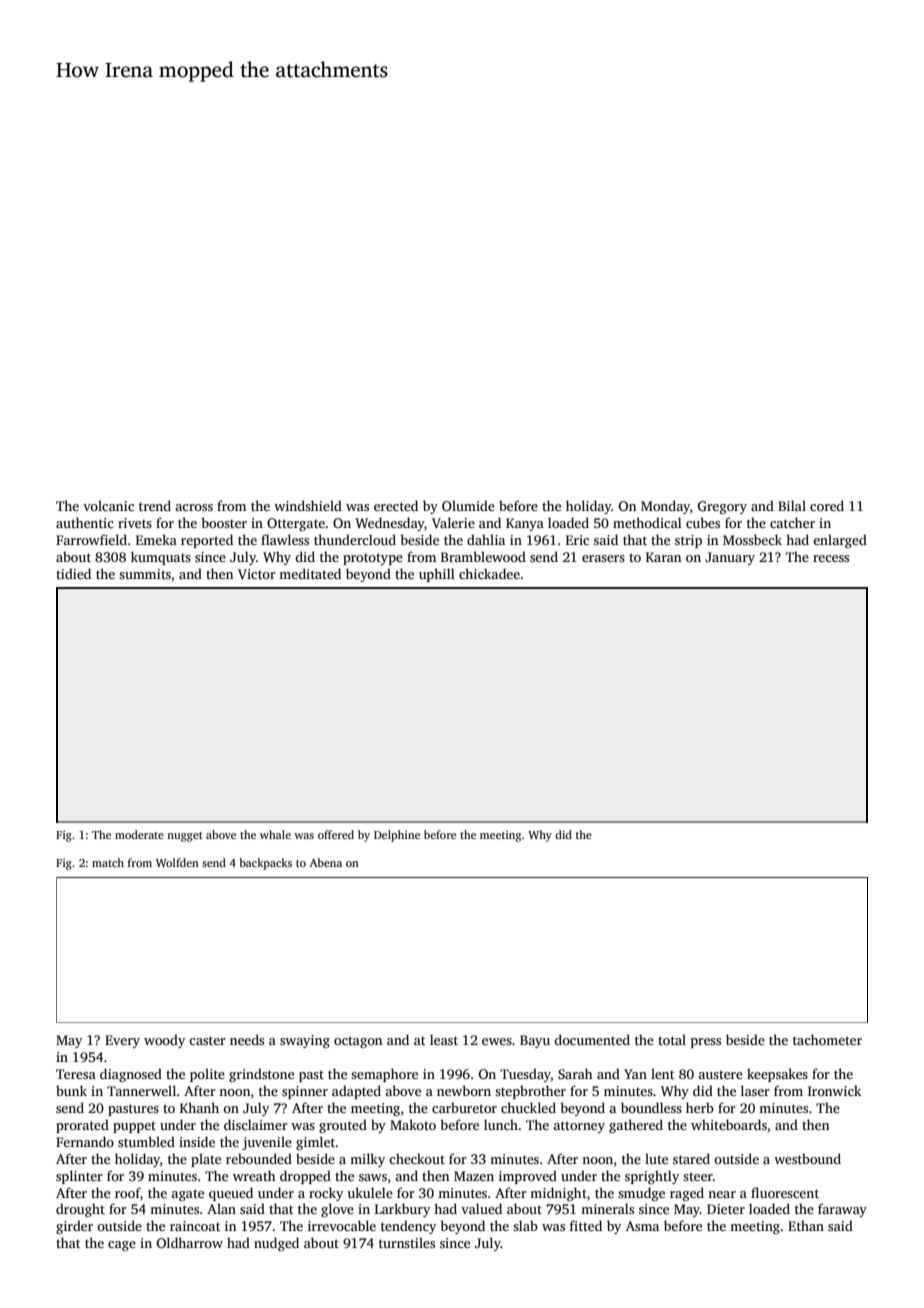 This document has height=1308, width=924. What do you see at coordinates (108, 862) in the document?
I see `match` at bounding box center [108, 862].
